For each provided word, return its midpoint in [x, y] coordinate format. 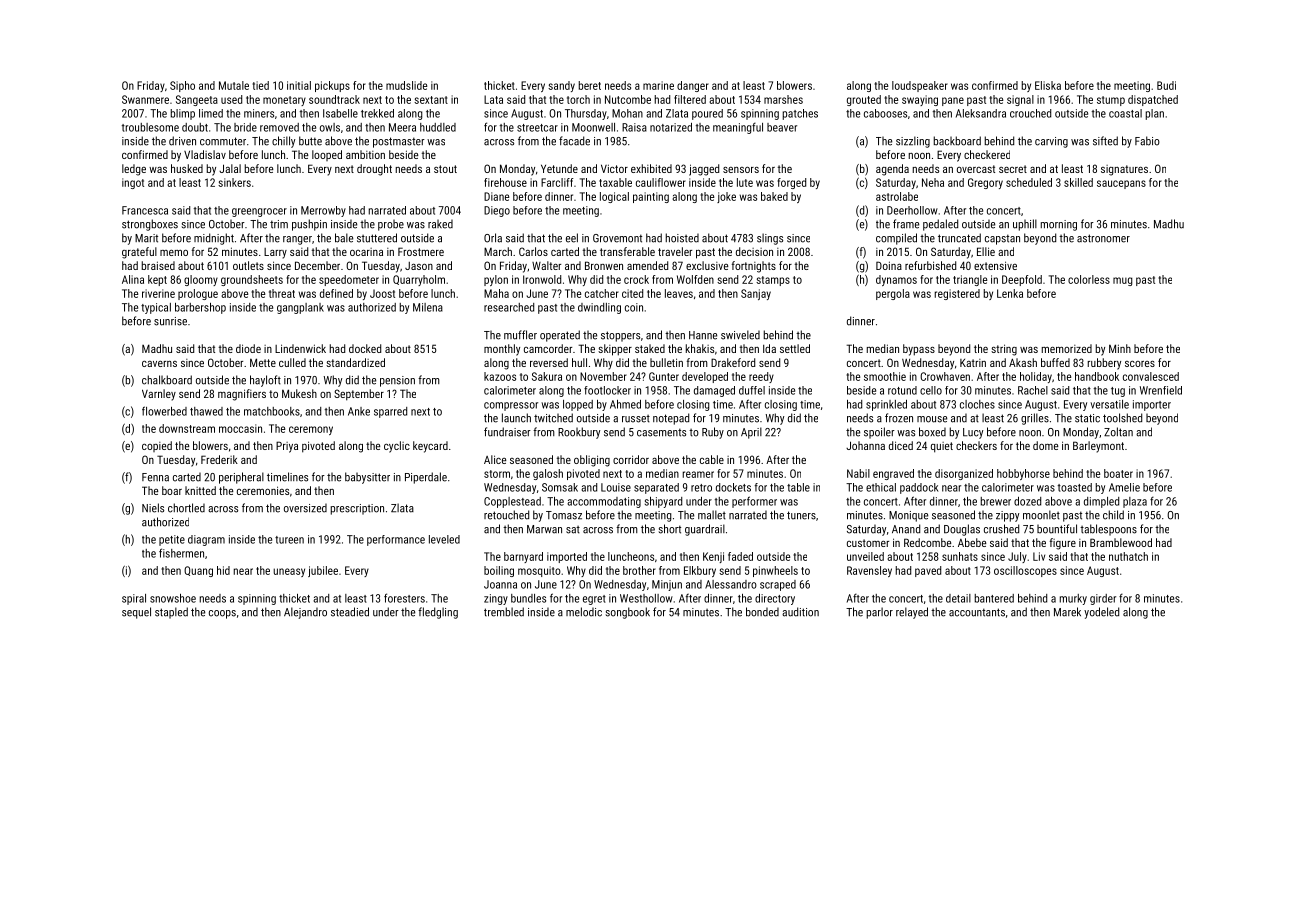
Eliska [1048, 85]
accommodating [604, 502]
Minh [1120, 348]
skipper [615, 350]
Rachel [1033, 390]
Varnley [159, 395]
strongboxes [150, 225]
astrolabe [897, 196]
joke [726, 197]
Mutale [234, 85]
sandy [561, 86]
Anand [906, 529]
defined [336, 293]
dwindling [599, 308]
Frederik [219, 459]
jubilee [323, 571]
